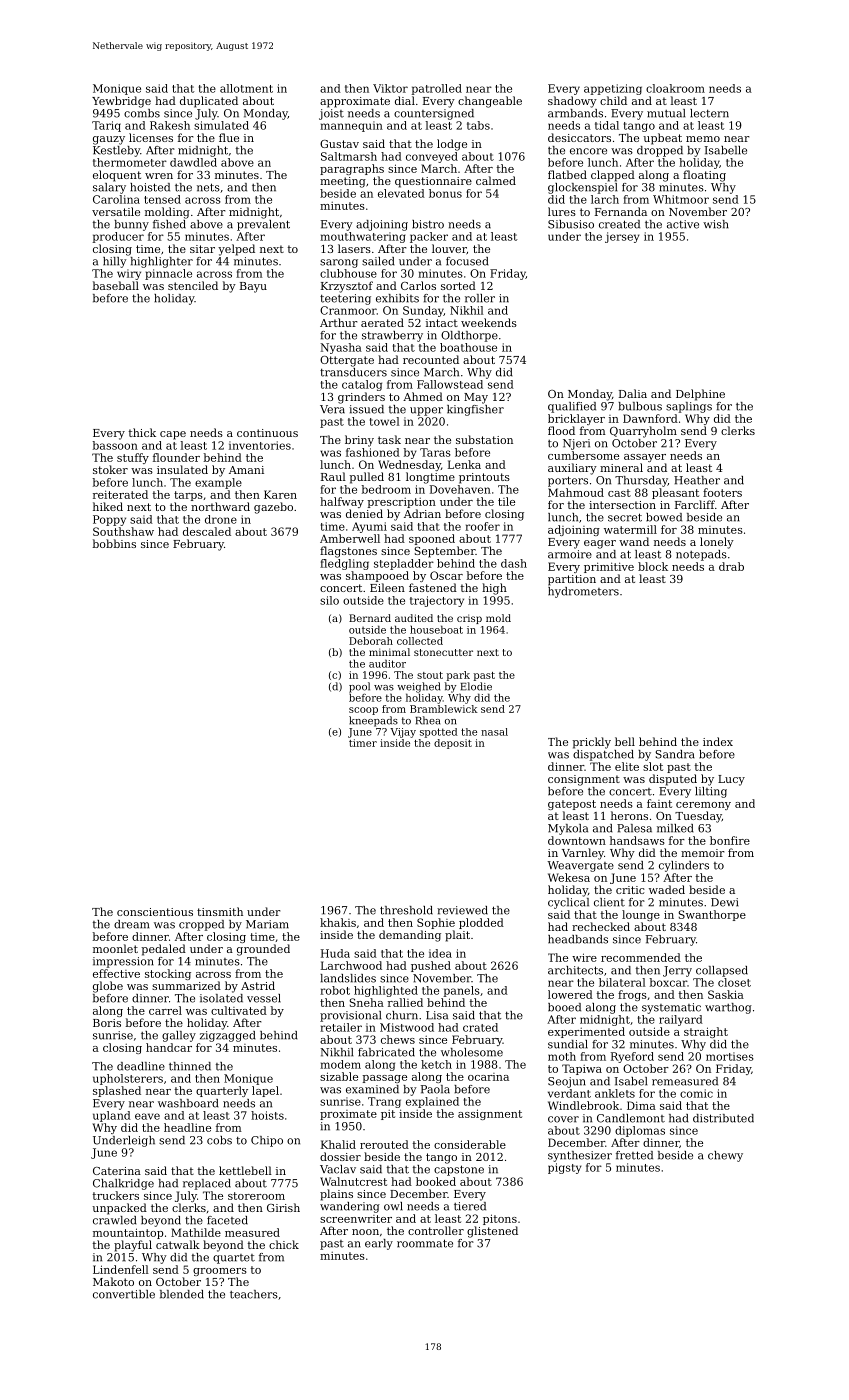  Describe the element at coordinates (633, 393) in the screenshot. I see `Dalia` at that location.
